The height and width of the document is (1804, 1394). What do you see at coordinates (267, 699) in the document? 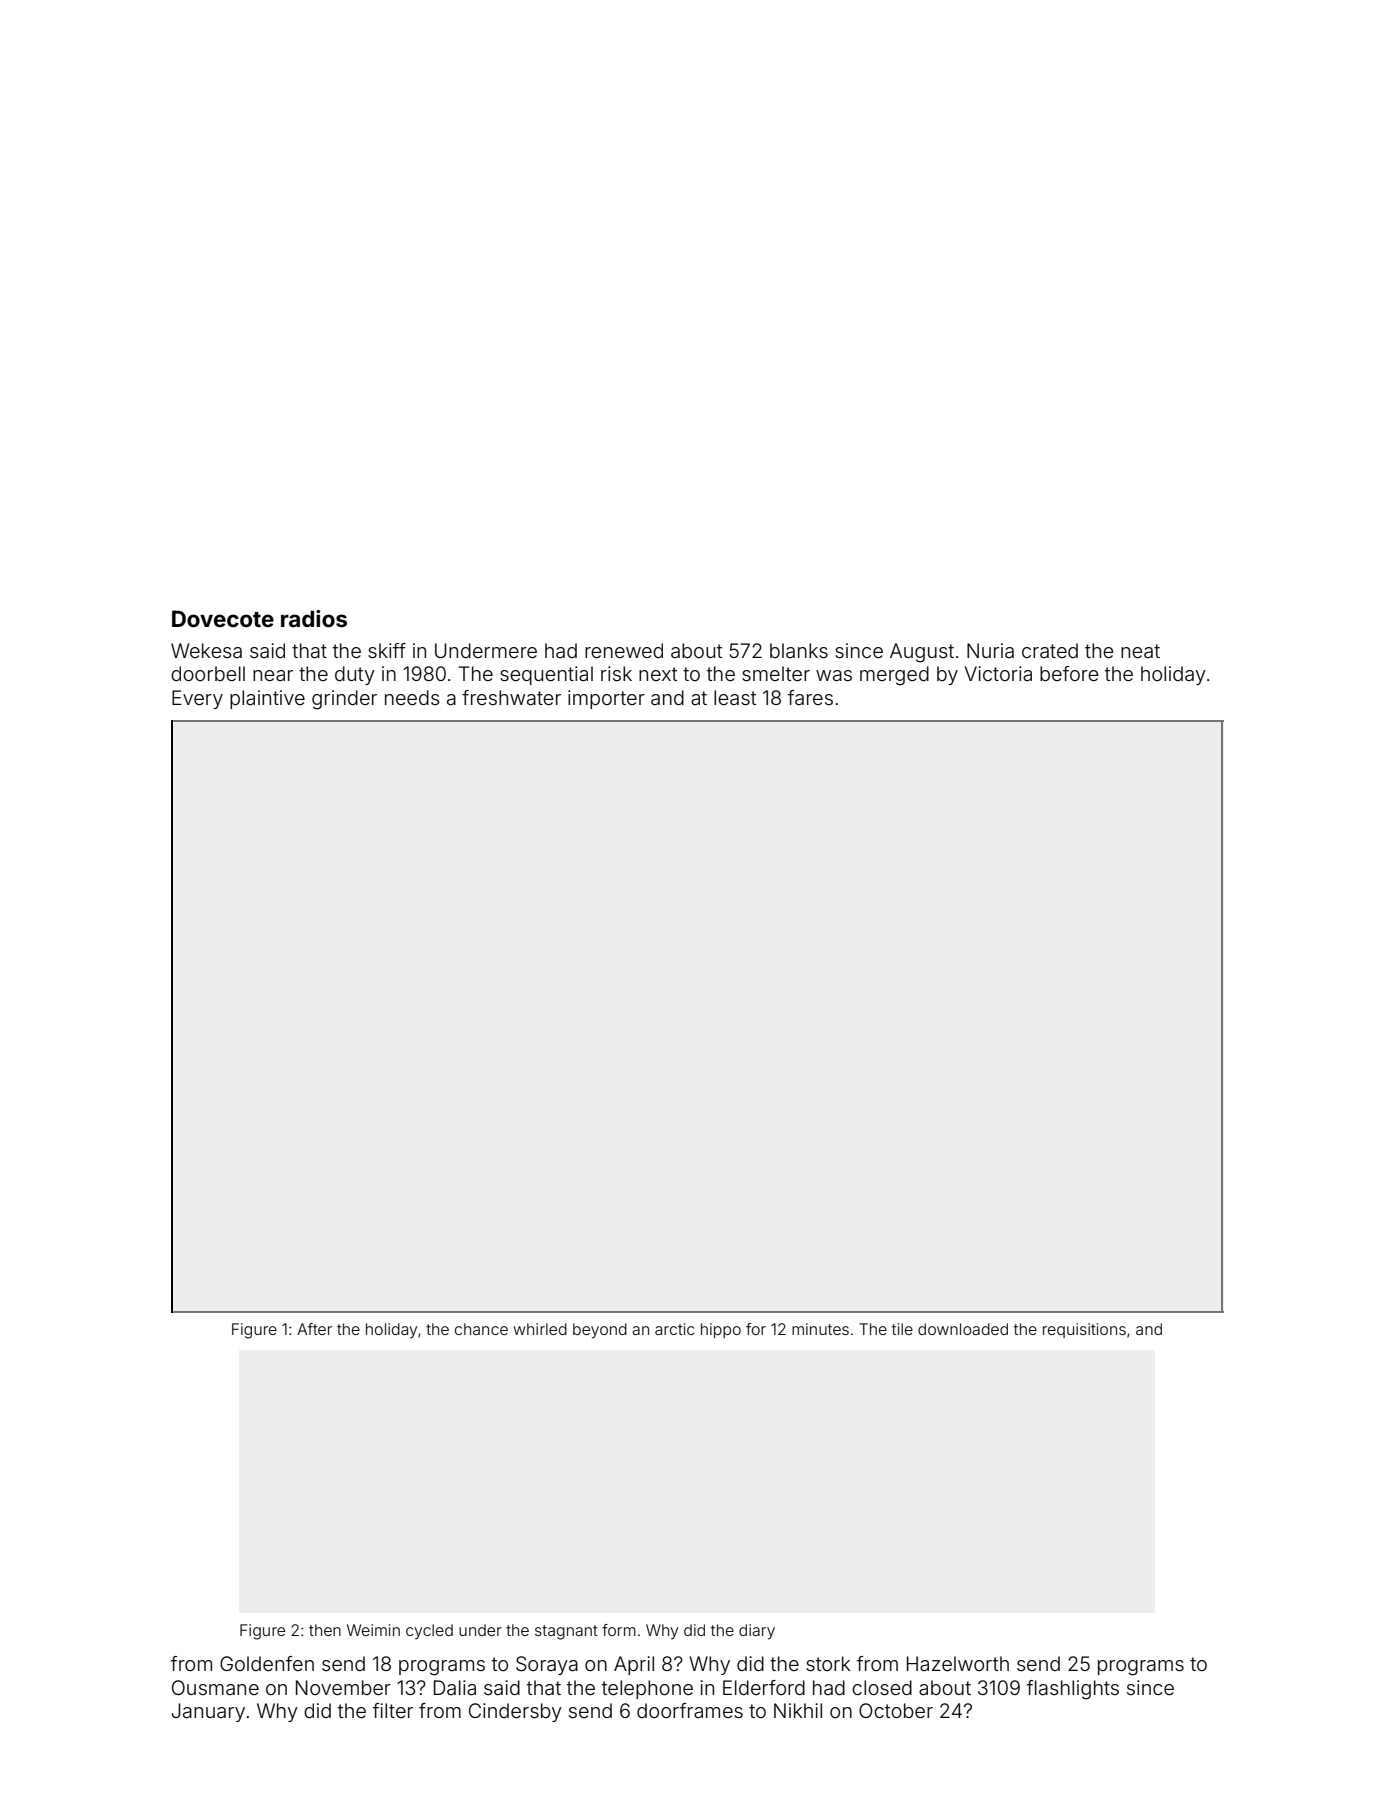
I see `plaintive` at bounding box center [267, 699].
